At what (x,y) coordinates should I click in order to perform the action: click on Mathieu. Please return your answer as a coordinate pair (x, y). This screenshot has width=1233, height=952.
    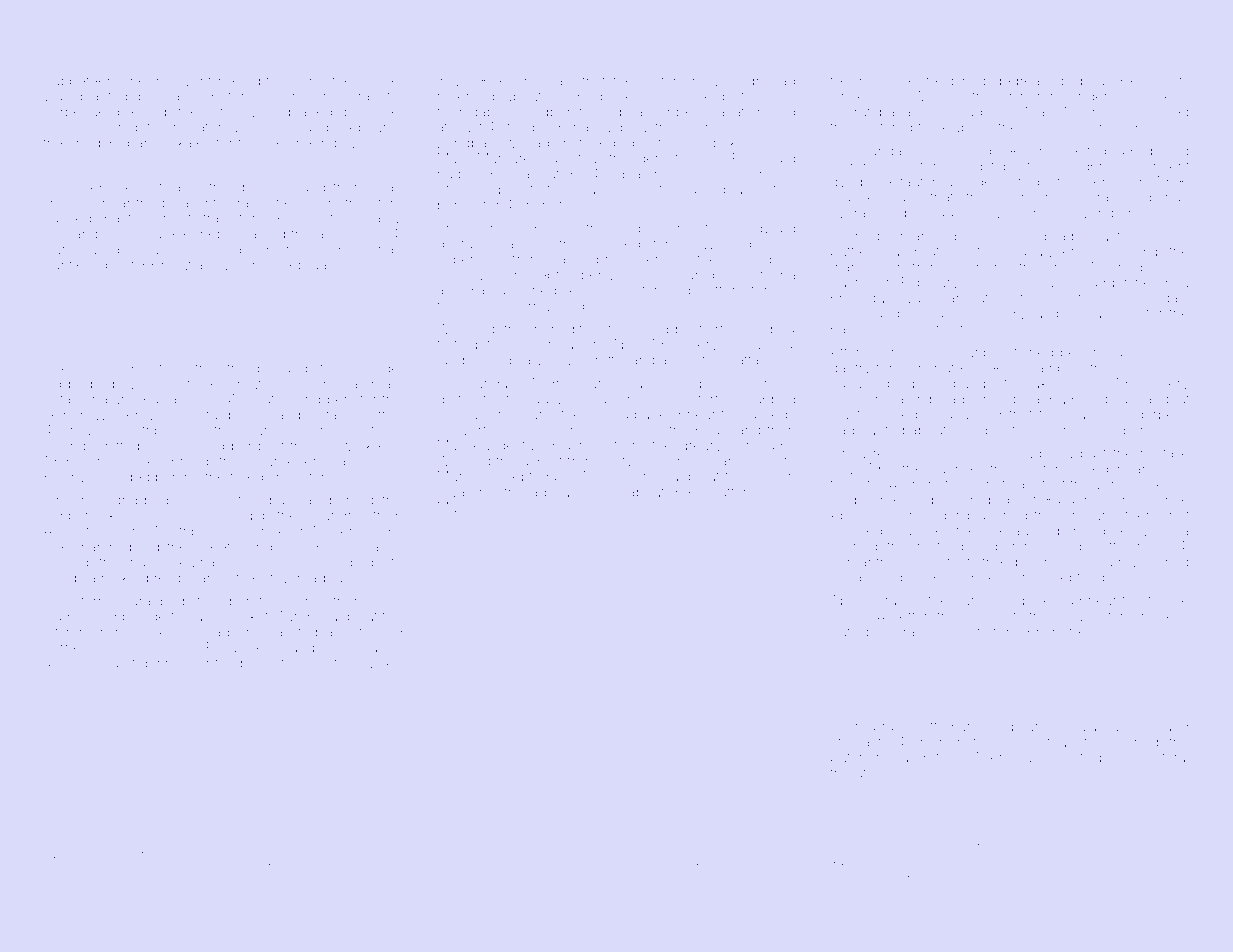
    Looking at the image, I should click on (463, 445).
